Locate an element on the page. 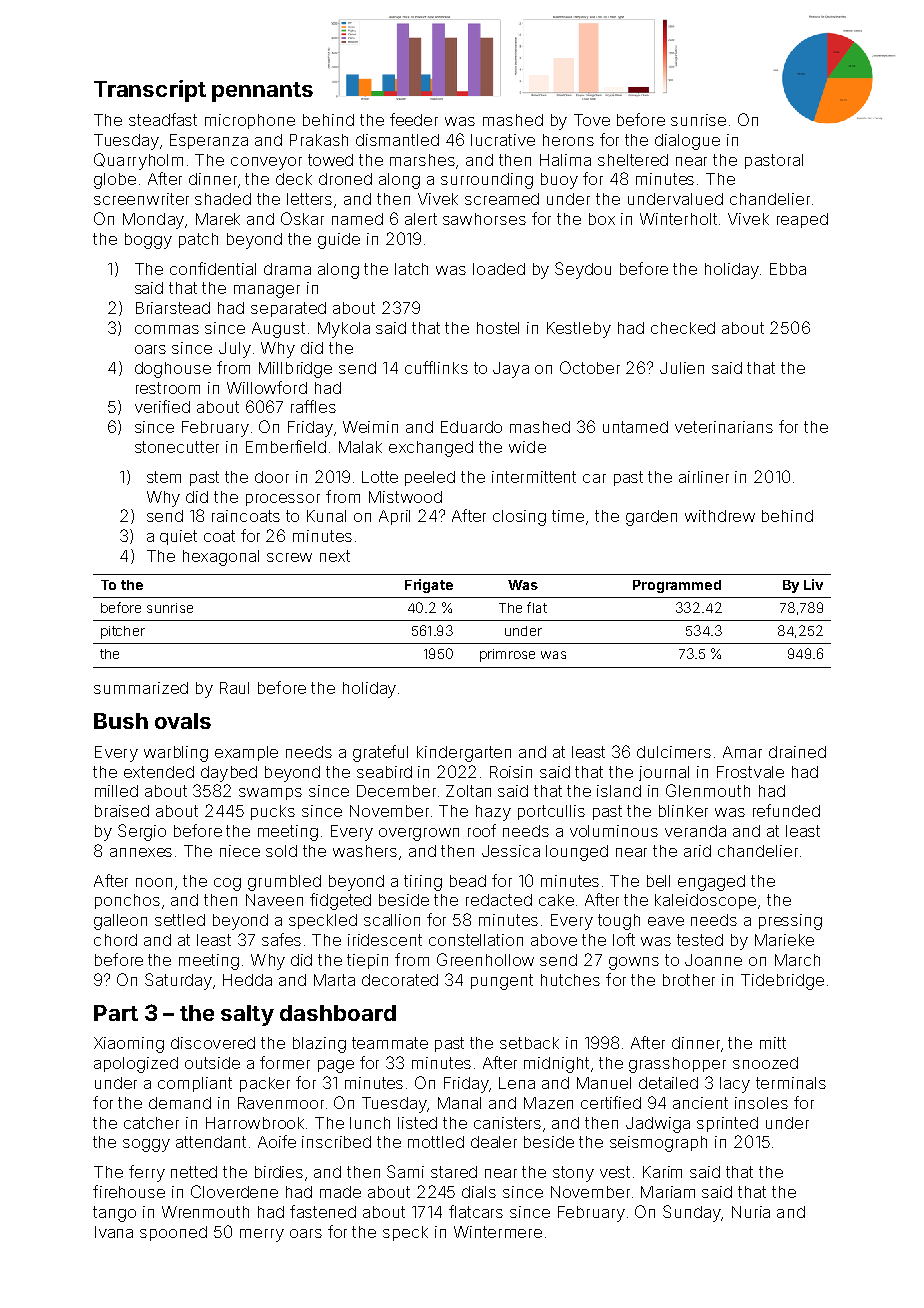 The width and height of the page is (924, 1308). patch is located at coordinates (198, 240).
